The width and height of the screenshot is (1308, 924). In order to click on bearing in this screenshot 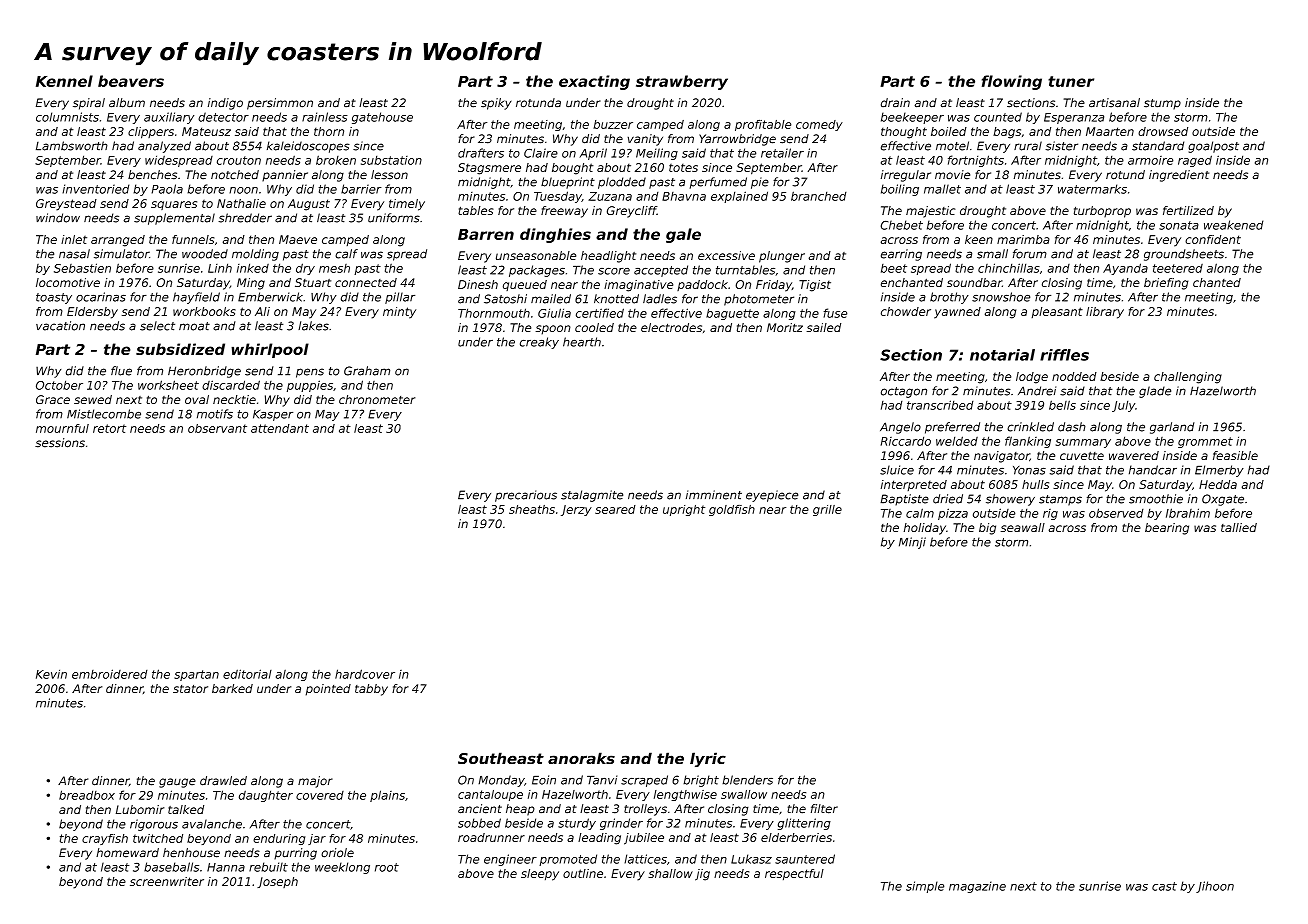, I will do `click(1167, 529)`.
